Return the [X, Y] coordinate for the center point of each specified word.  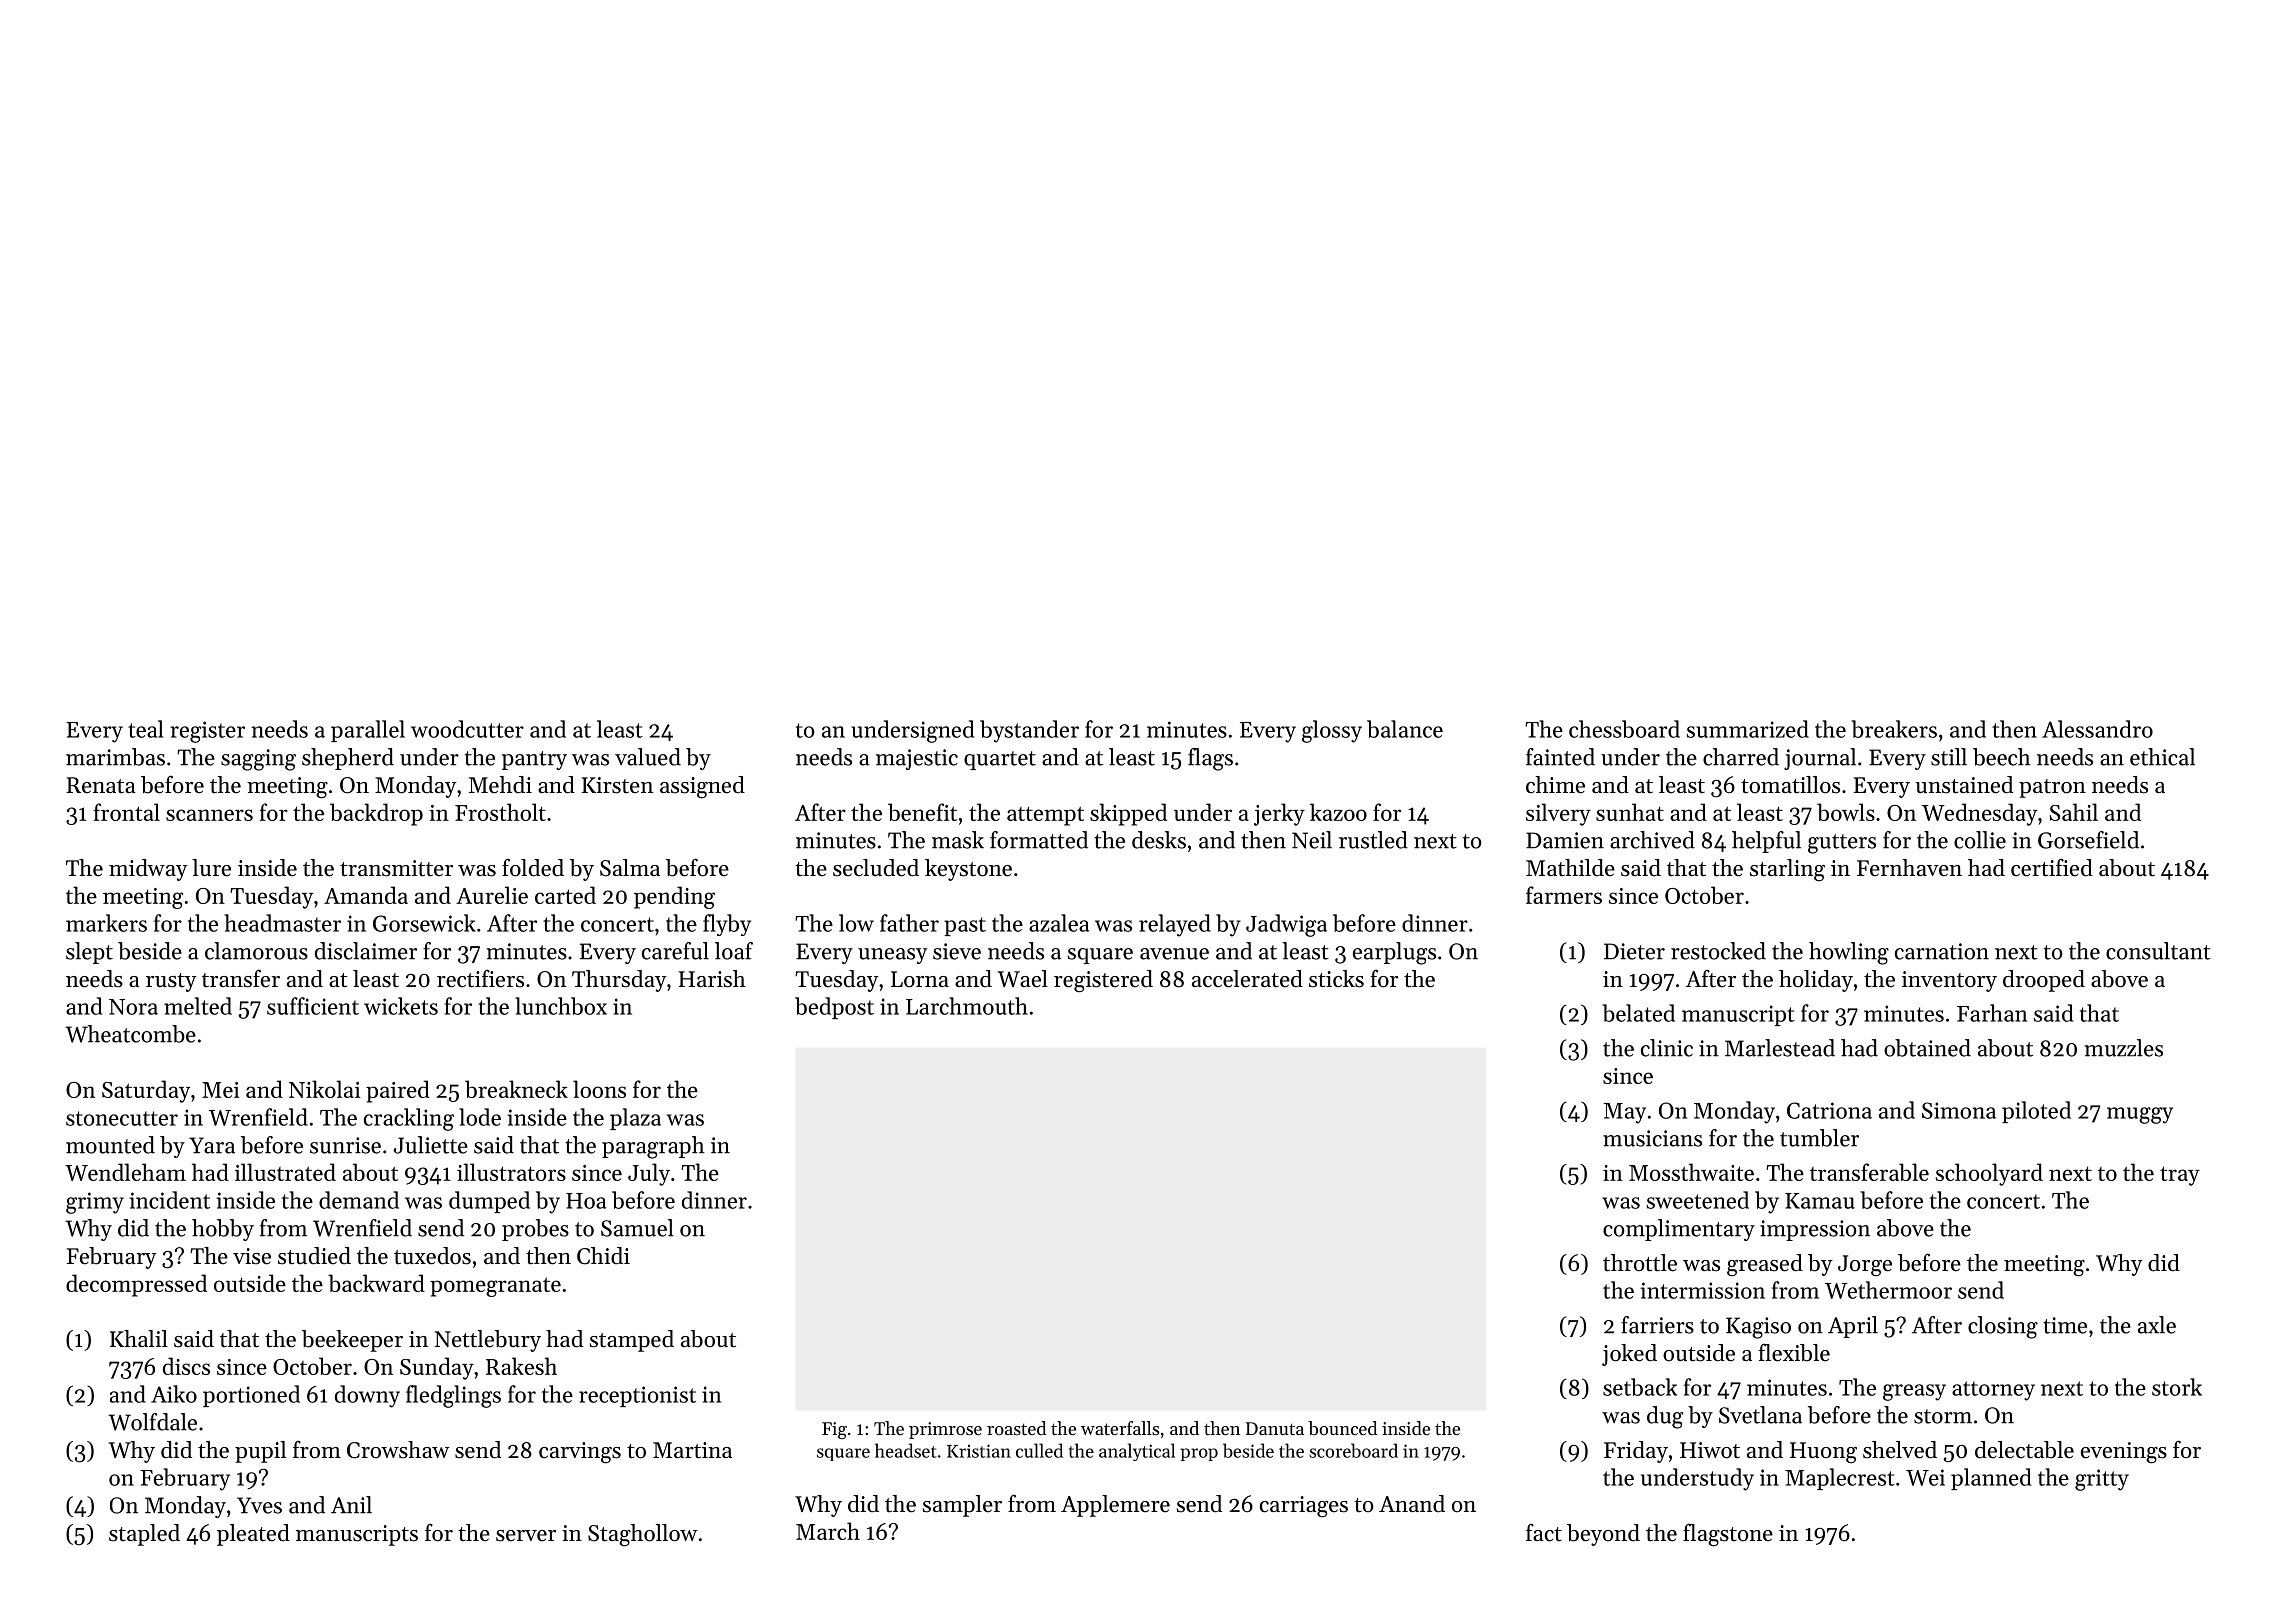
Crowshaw [398, 1450]
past [965, 926]
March [828, 1531]
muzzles [2123, 1048]
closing [2003, 1327]
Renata [101, 785]
